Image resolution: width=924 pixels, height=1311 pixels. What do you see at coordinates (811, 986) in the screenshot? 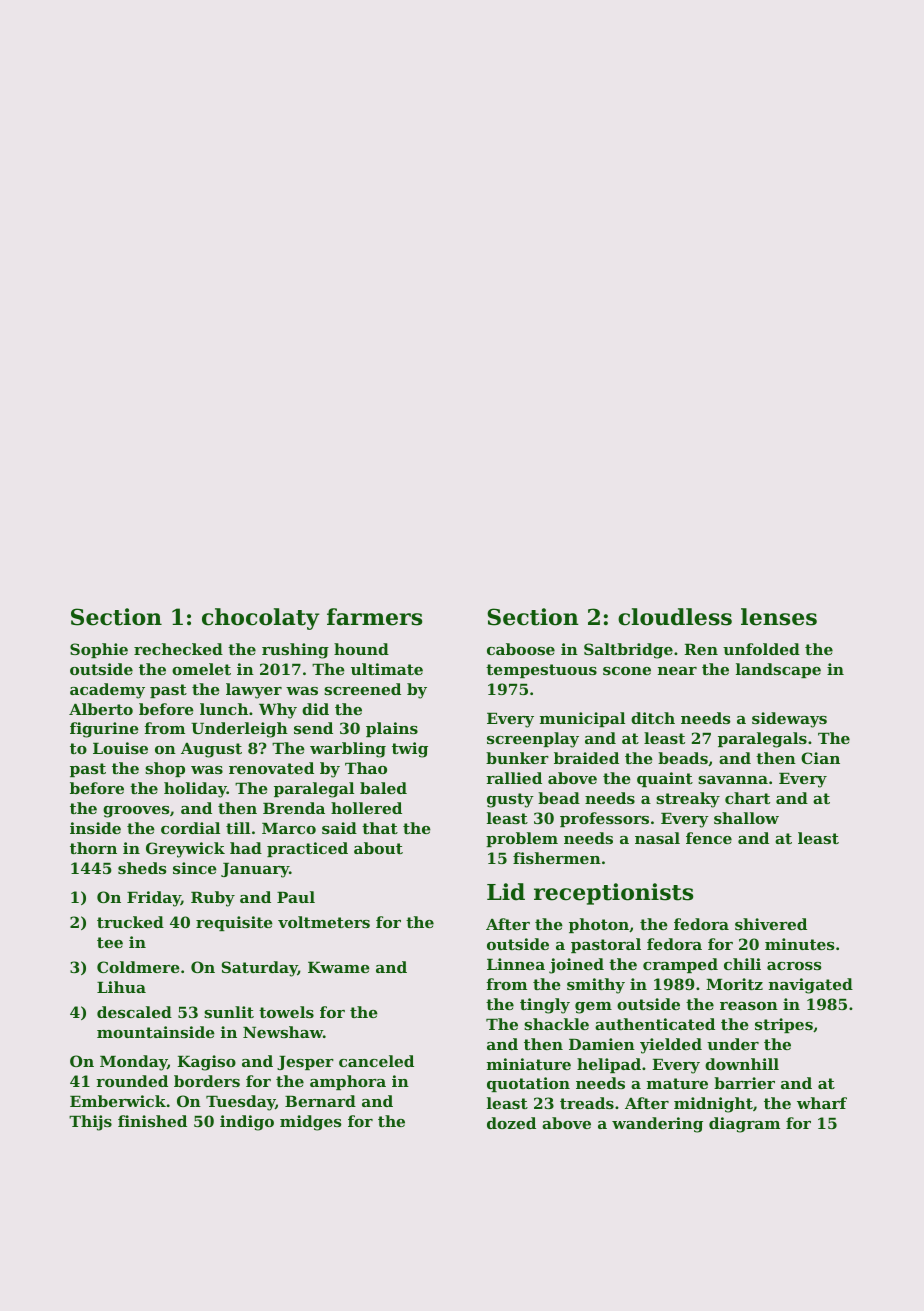
I see `navigated` at bounding box center [811, 986].
